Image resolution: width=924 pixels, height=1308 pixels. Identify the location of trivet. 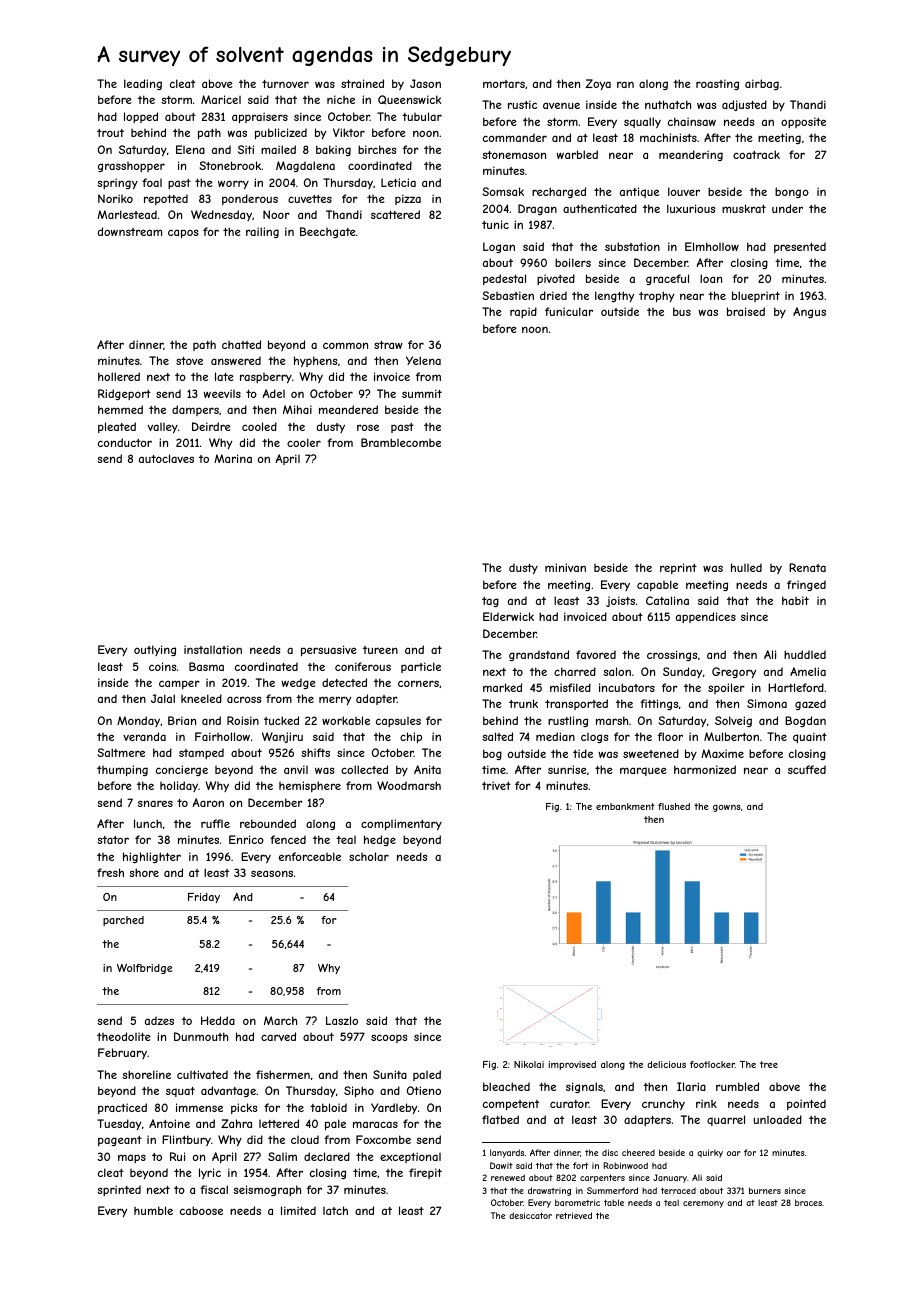
(496, 785).
